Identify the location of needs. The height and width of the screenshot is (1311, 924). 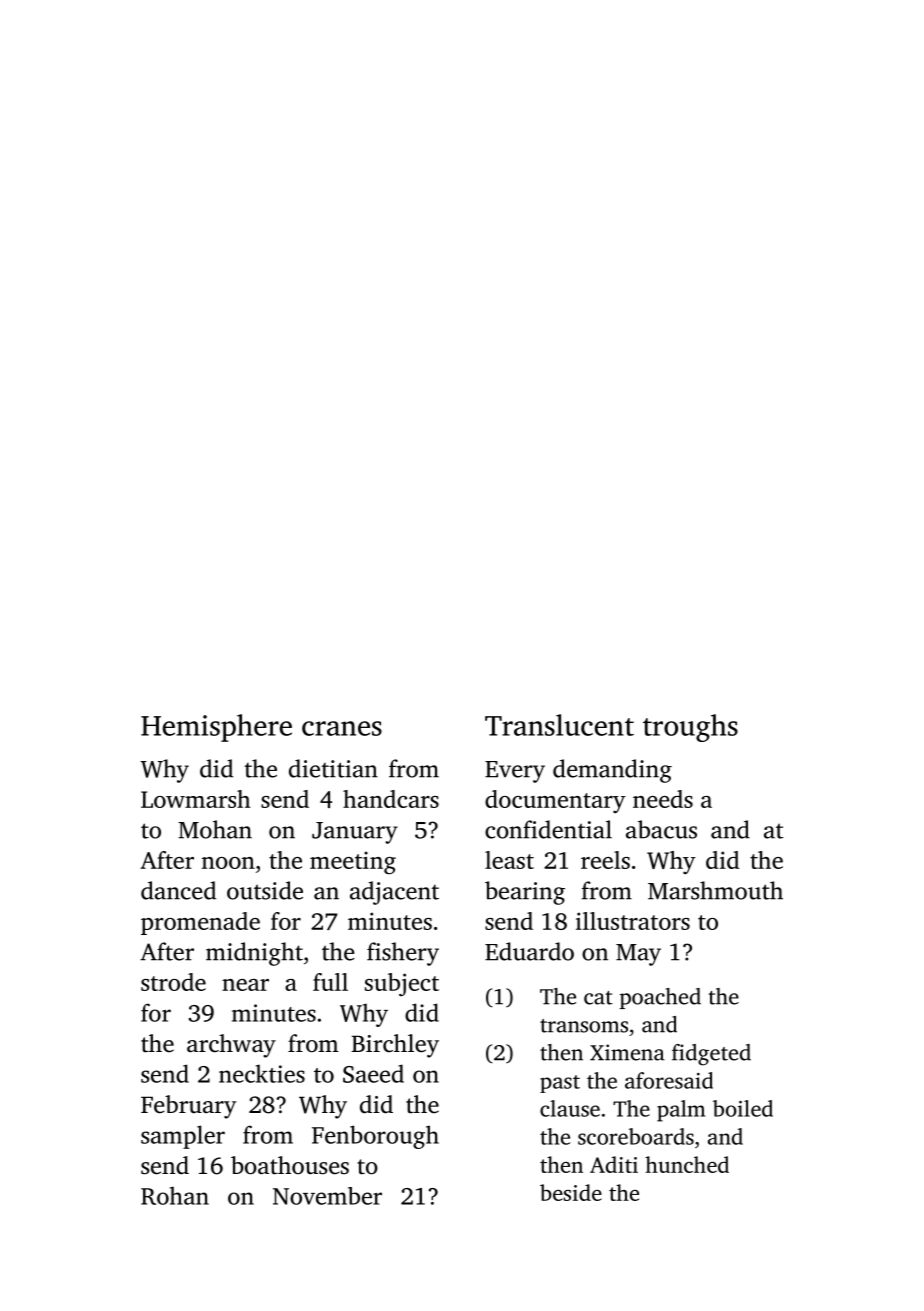
(663, 799).
